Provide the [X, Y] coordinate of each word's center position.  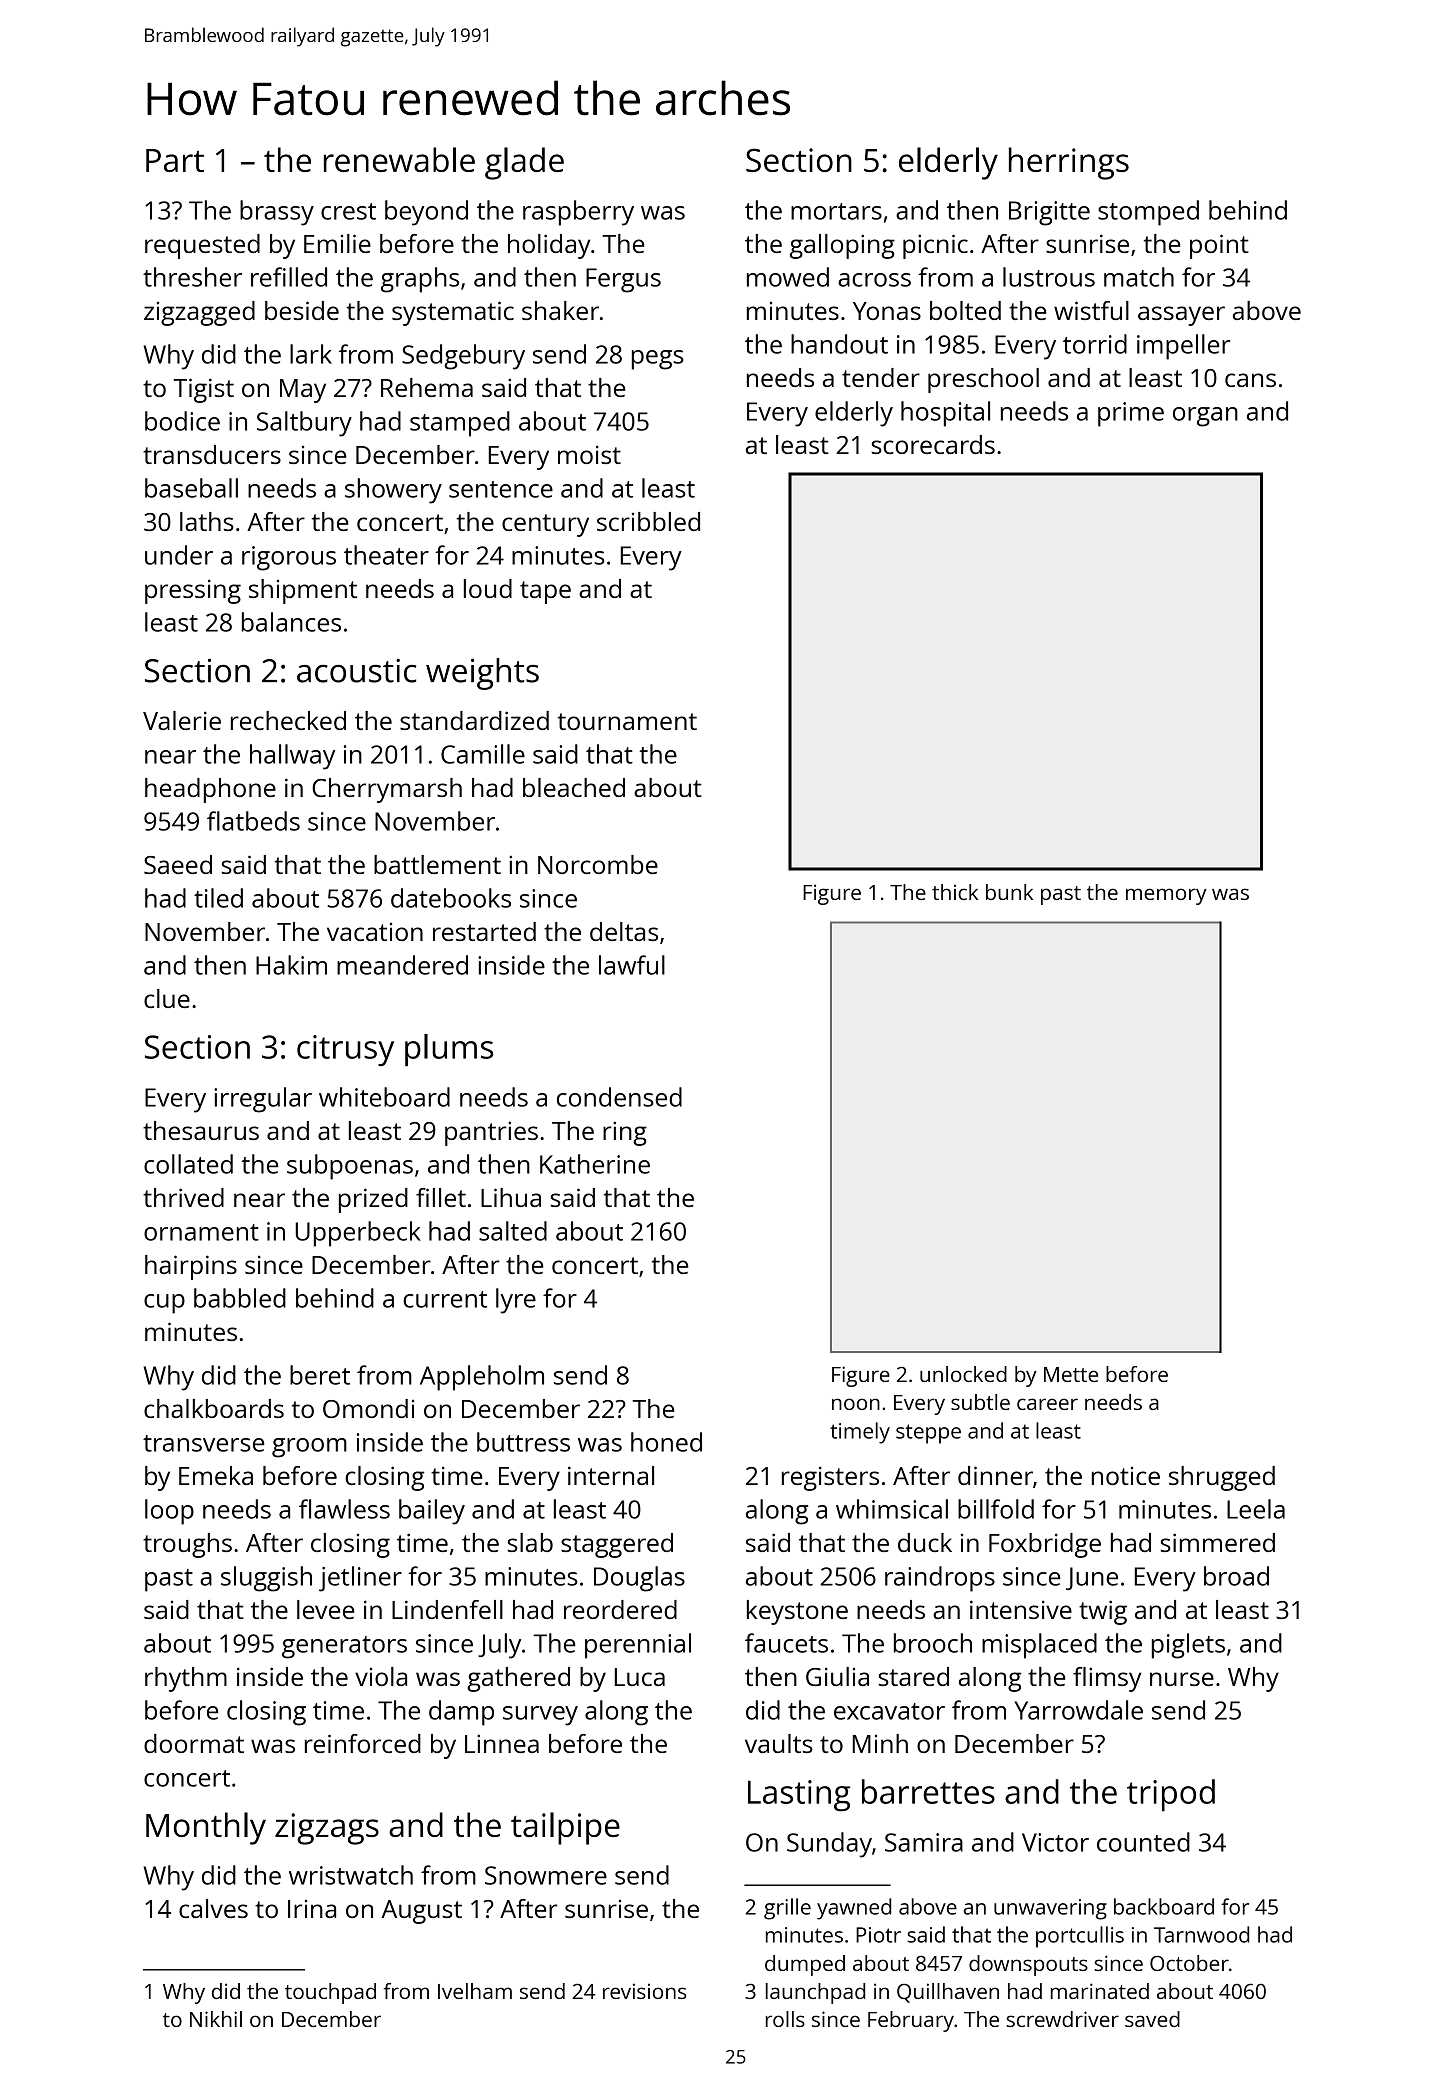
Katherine [595, 1164]
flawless [344, 1509]
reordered [620, 1609]
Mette [1071, 1374]
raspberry [578, 213]
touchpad [330, 1993]
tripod [1171, 1795]
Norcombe [598, 864]
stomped [1148, 213]
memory [1166, 896]
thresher [192, 277]
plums [449, 1050]
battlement [437, 864]
